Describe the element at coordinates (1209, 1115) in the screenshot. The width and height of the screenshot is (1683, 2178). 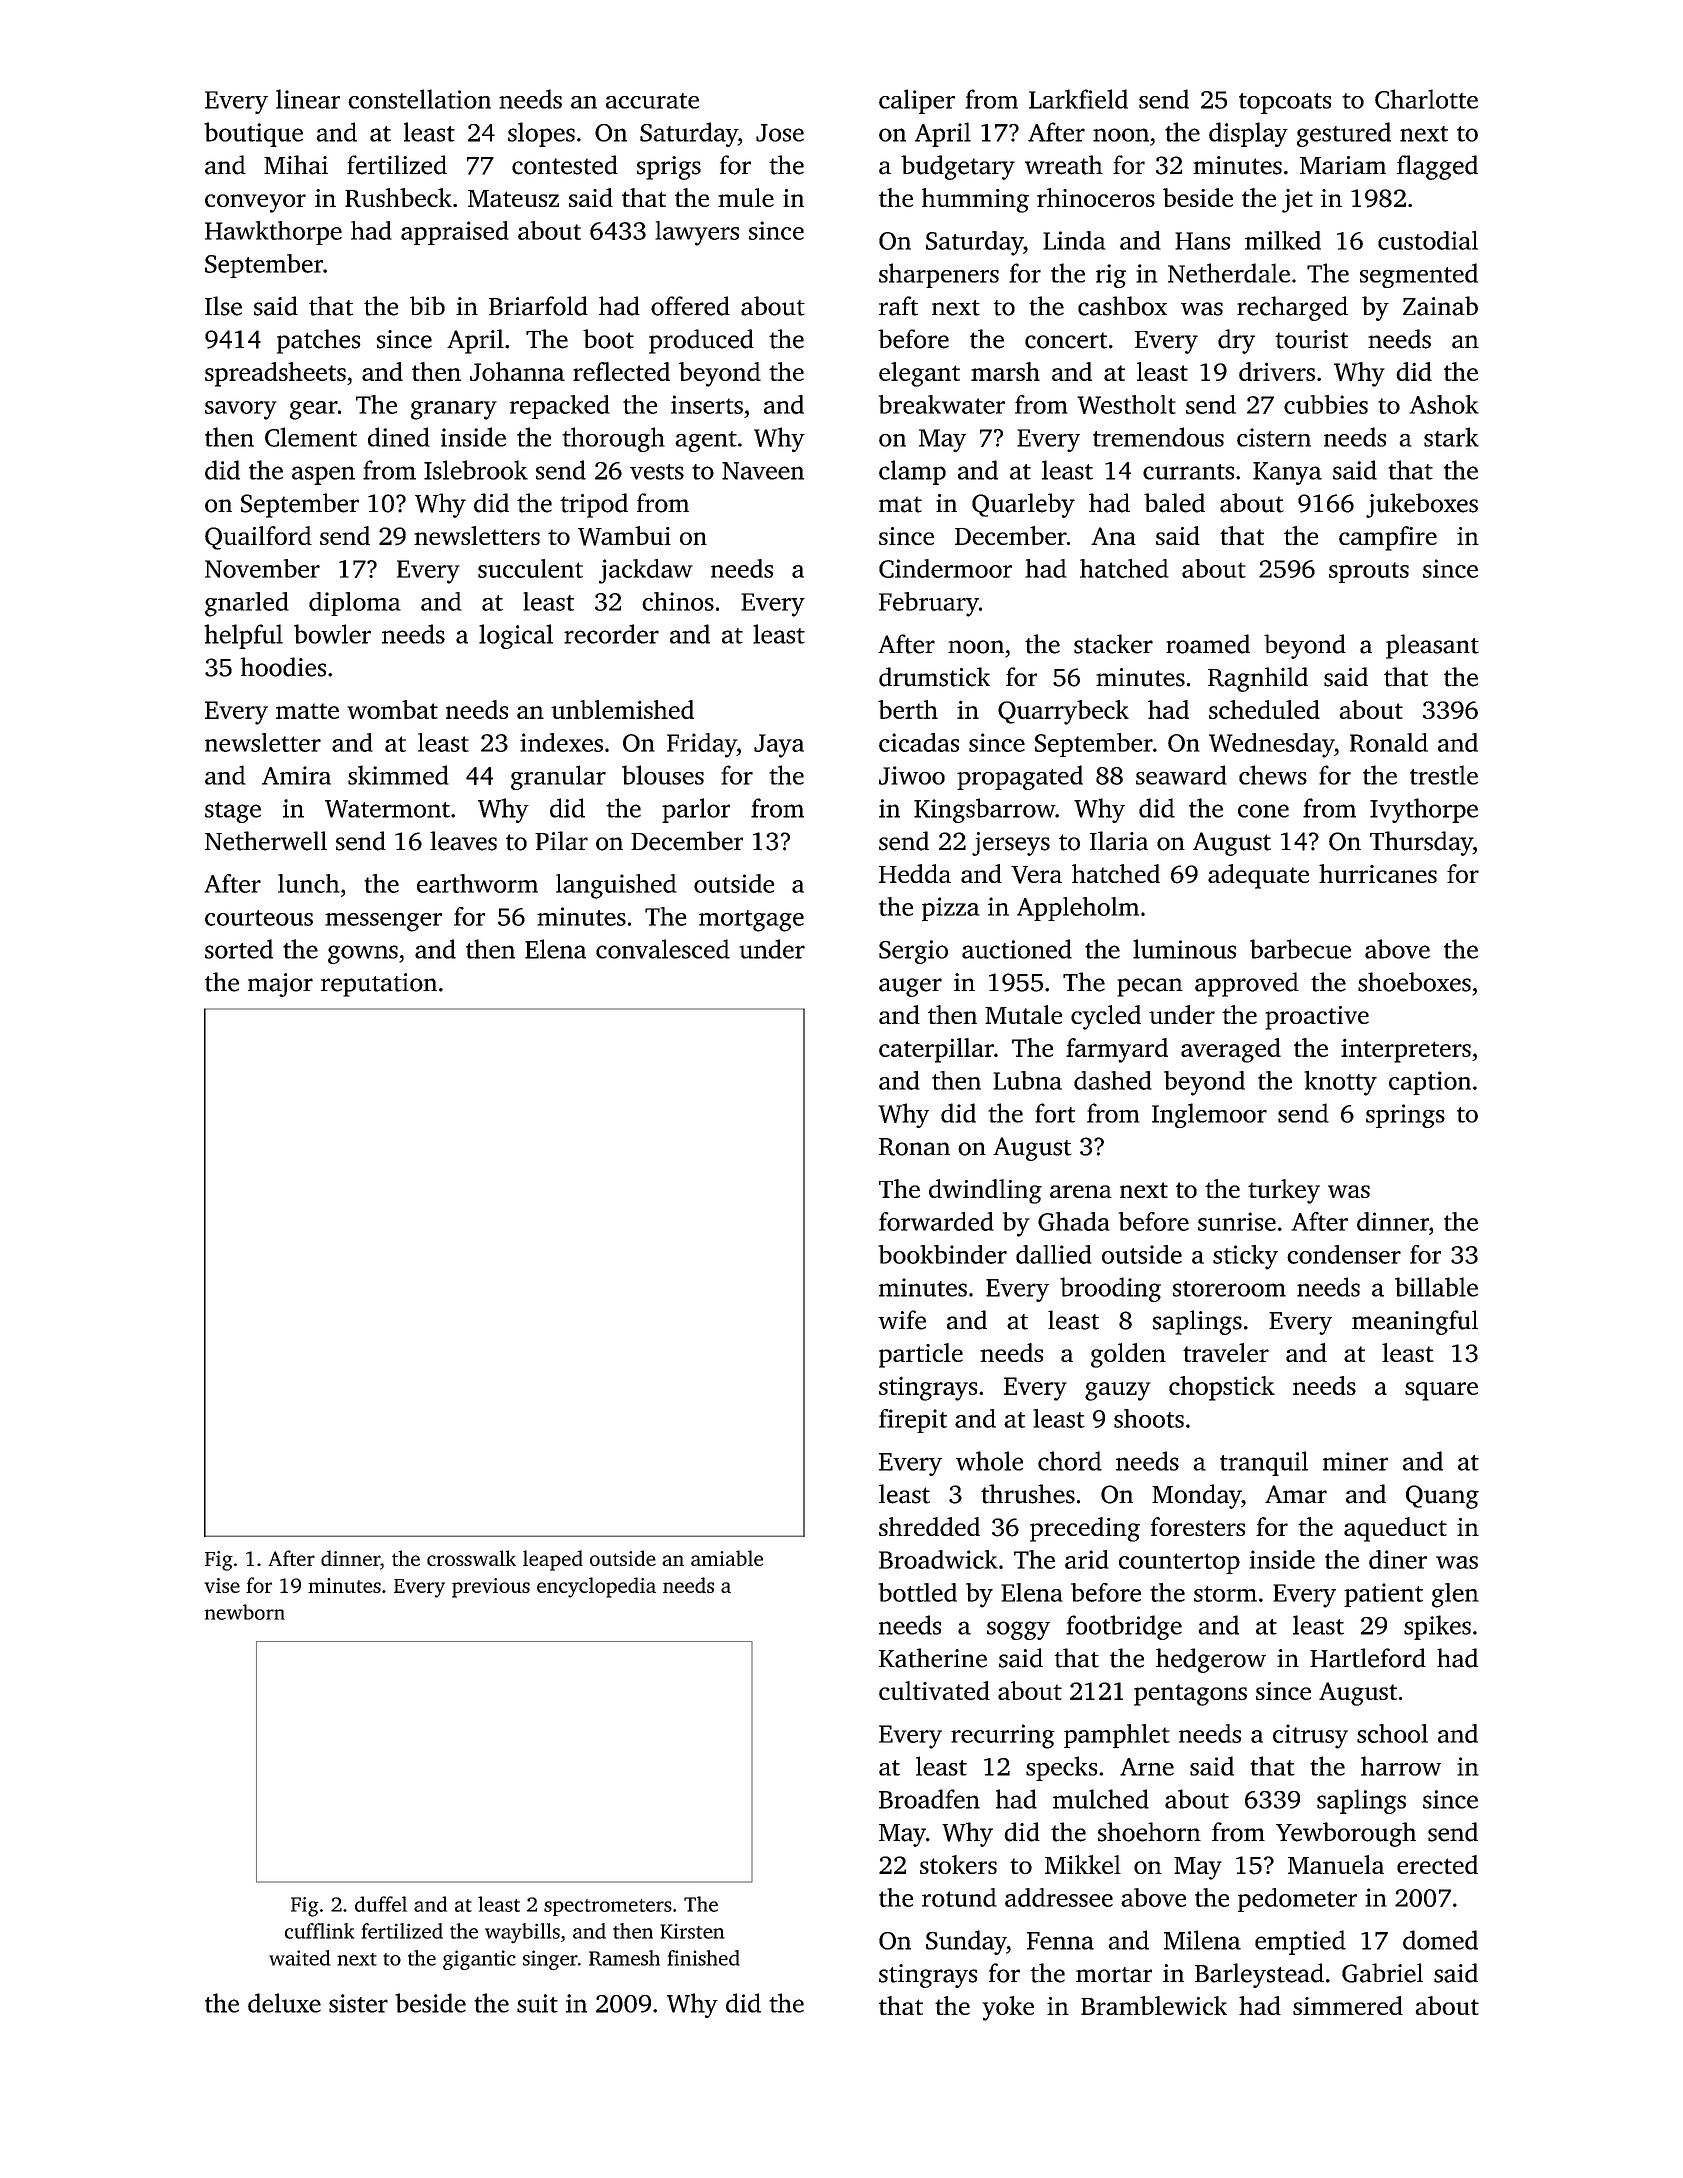
I see `Inglemoor` at that location.
